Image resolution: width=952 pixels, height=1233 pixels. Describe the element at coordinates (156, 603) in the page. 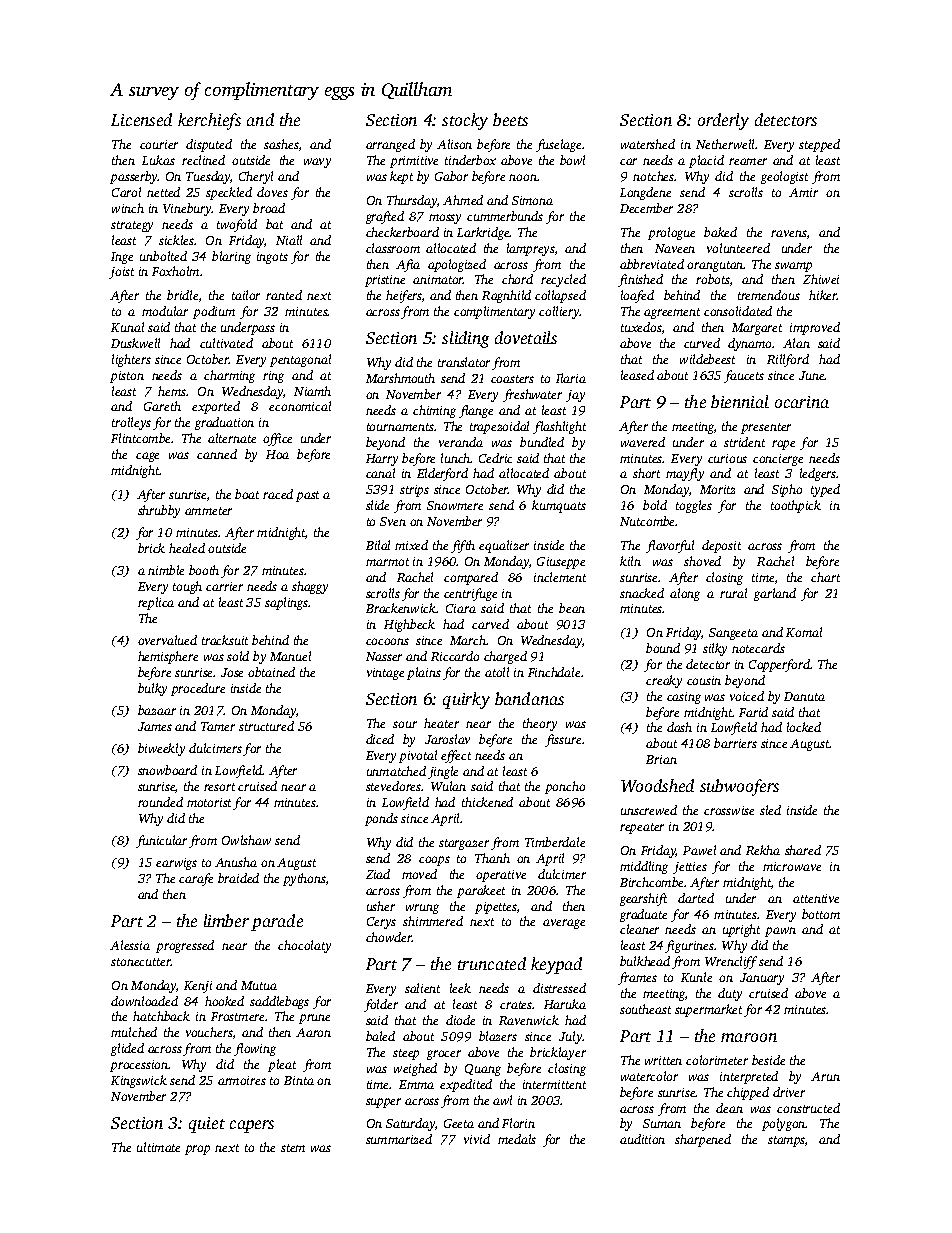

I see `replica` at that location.
